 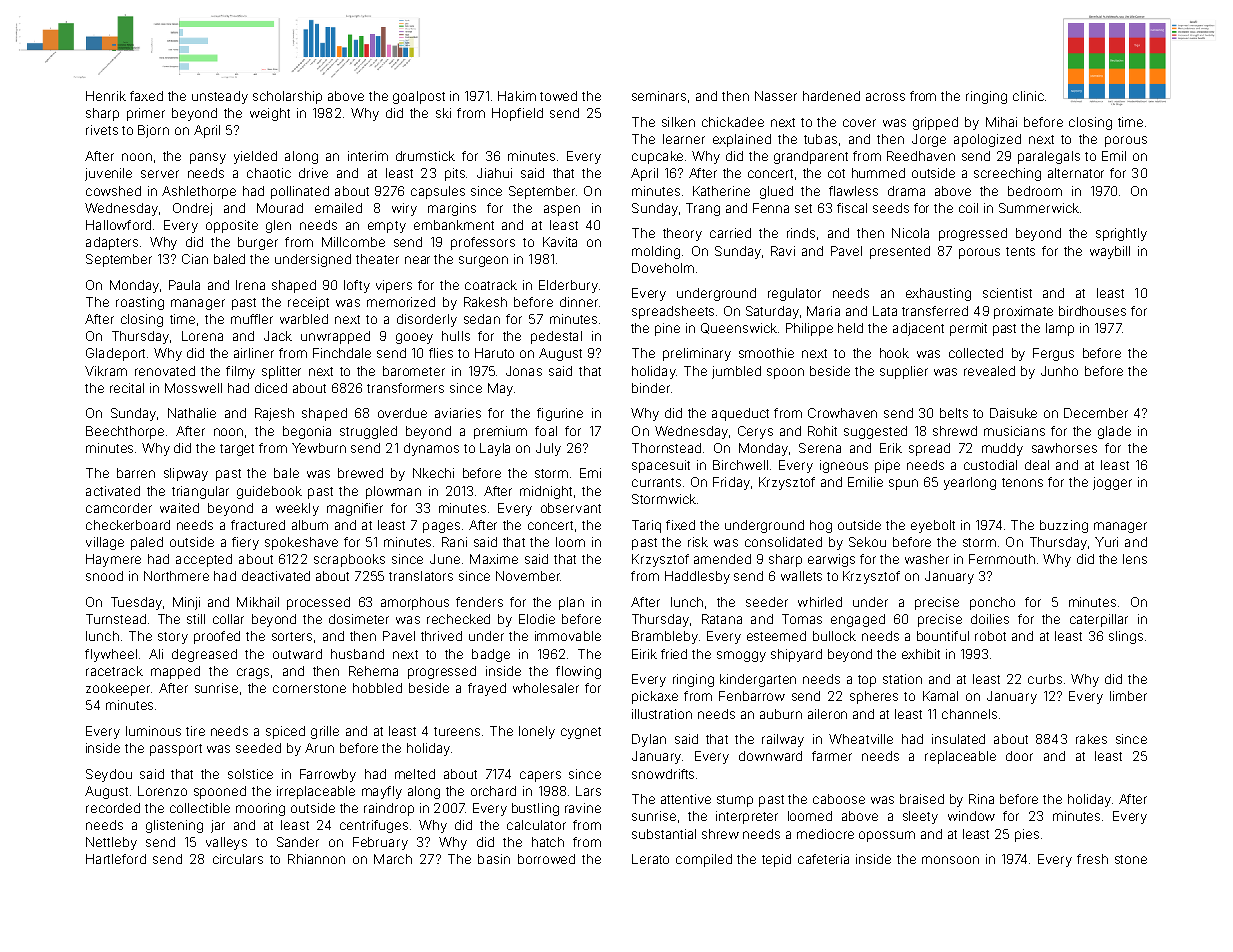 What do you see at coordinates (250, 774) in the document?
I see `solstice` at bounding box center [250, 774].
